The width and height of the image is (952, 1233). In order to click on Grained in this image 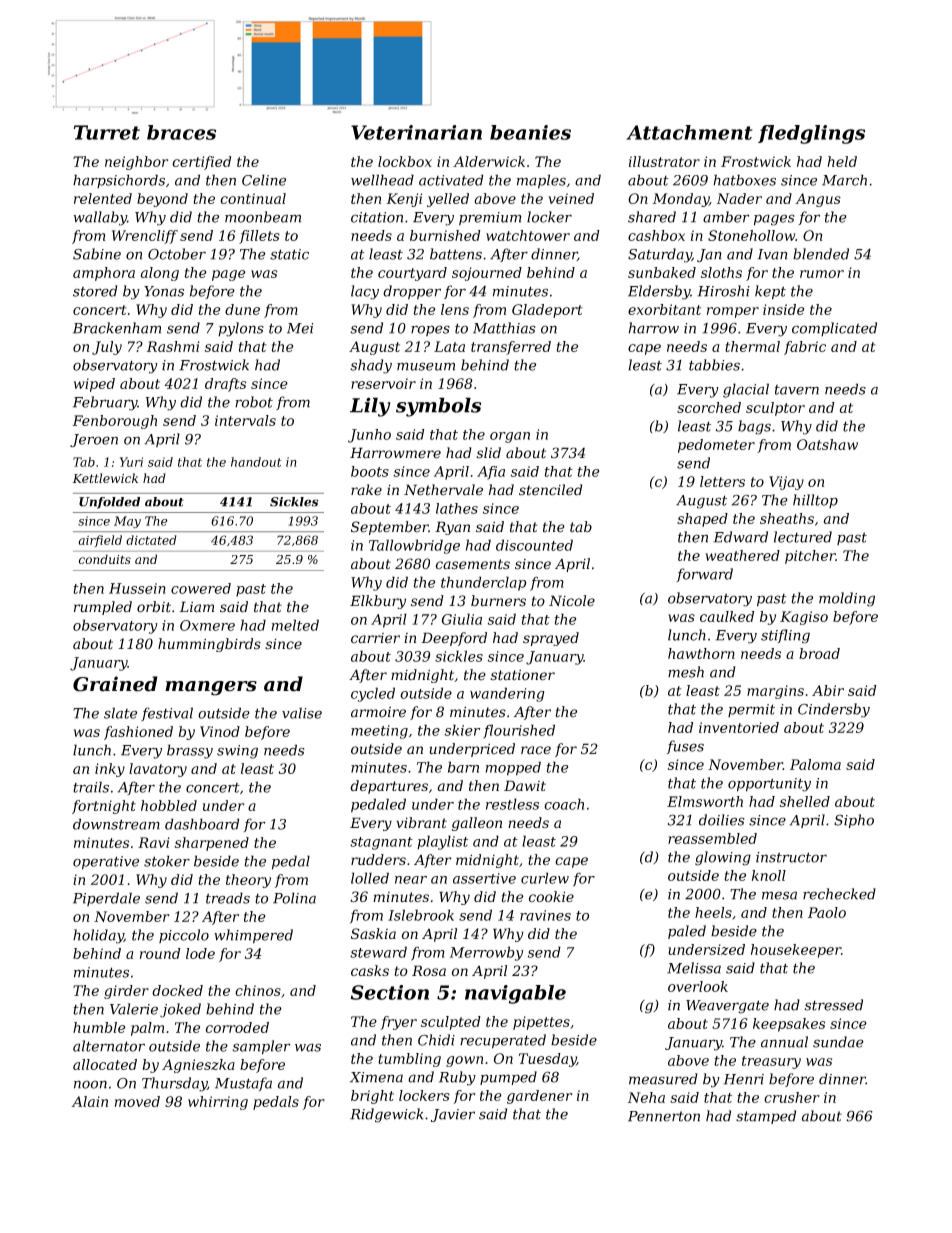, I will do `click(115, 684)`.
